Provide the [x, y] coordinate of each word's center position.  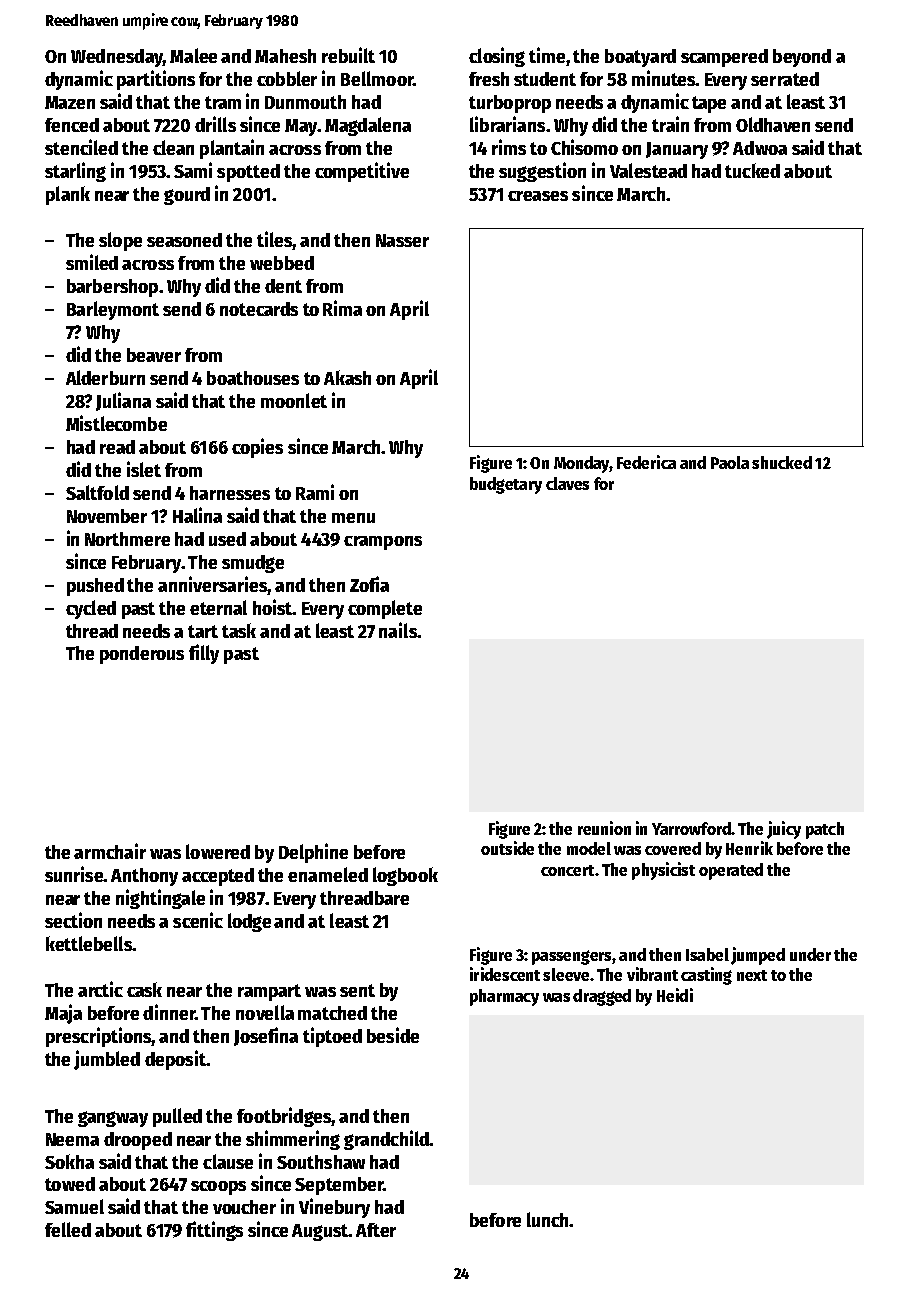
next [752, 975]
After [376, 1230]
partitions [156, 80]
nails [398, 630]
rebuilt [348, 55]
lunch [547, 1219]
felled [68, 1229]
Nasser [402, 240]
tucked [752, 170]
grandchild [386, 1140]
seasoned [184, 240]
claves [567, 483]
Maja [63, 1014]
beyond [802, 58]
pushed [95, 587]
